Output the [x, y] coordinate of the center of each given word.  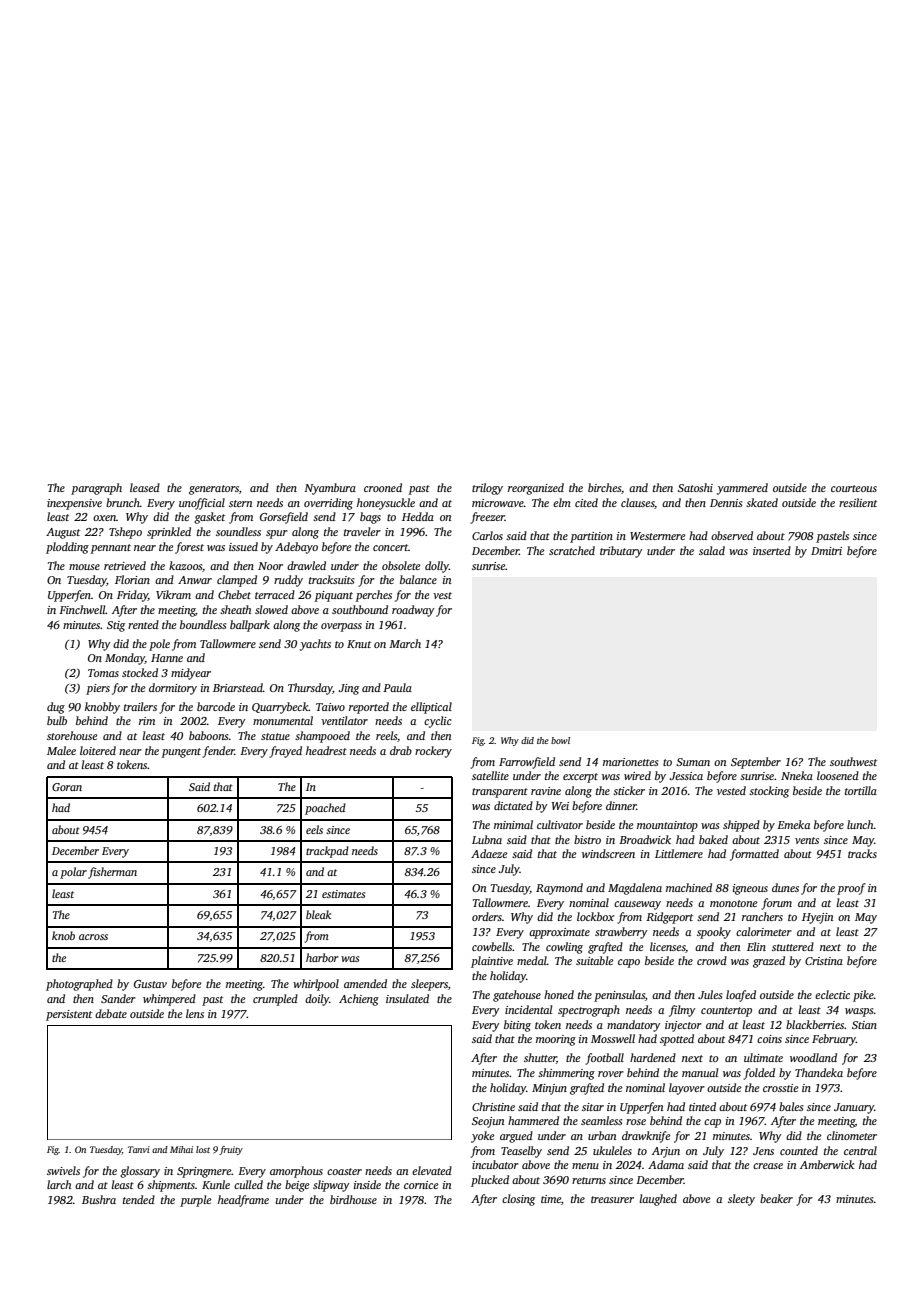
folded [759, 1074]
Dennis [726, 503]
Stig [116, 626]
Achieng [359, 1000]
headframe [243, 1201]
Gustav [150, 984]
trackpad [327, 852]
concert [390, 547]
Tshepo [125, 533]
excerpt [580, 778]
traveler [362, 531]
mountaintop [667, 826]
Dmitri [826, 551]
